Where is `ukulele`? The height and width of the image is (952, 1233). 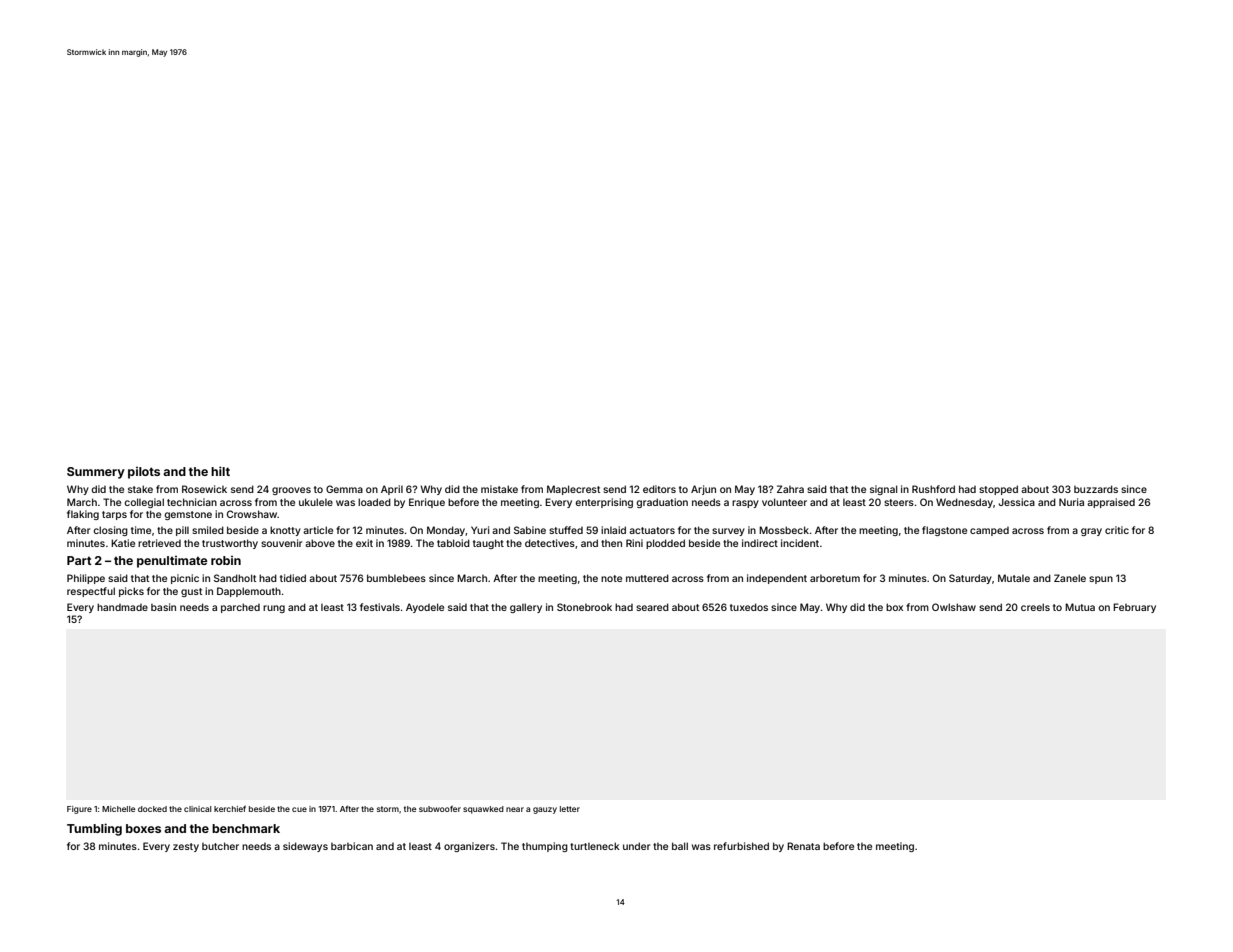 ukulele is located at coordinates (316, 502).
